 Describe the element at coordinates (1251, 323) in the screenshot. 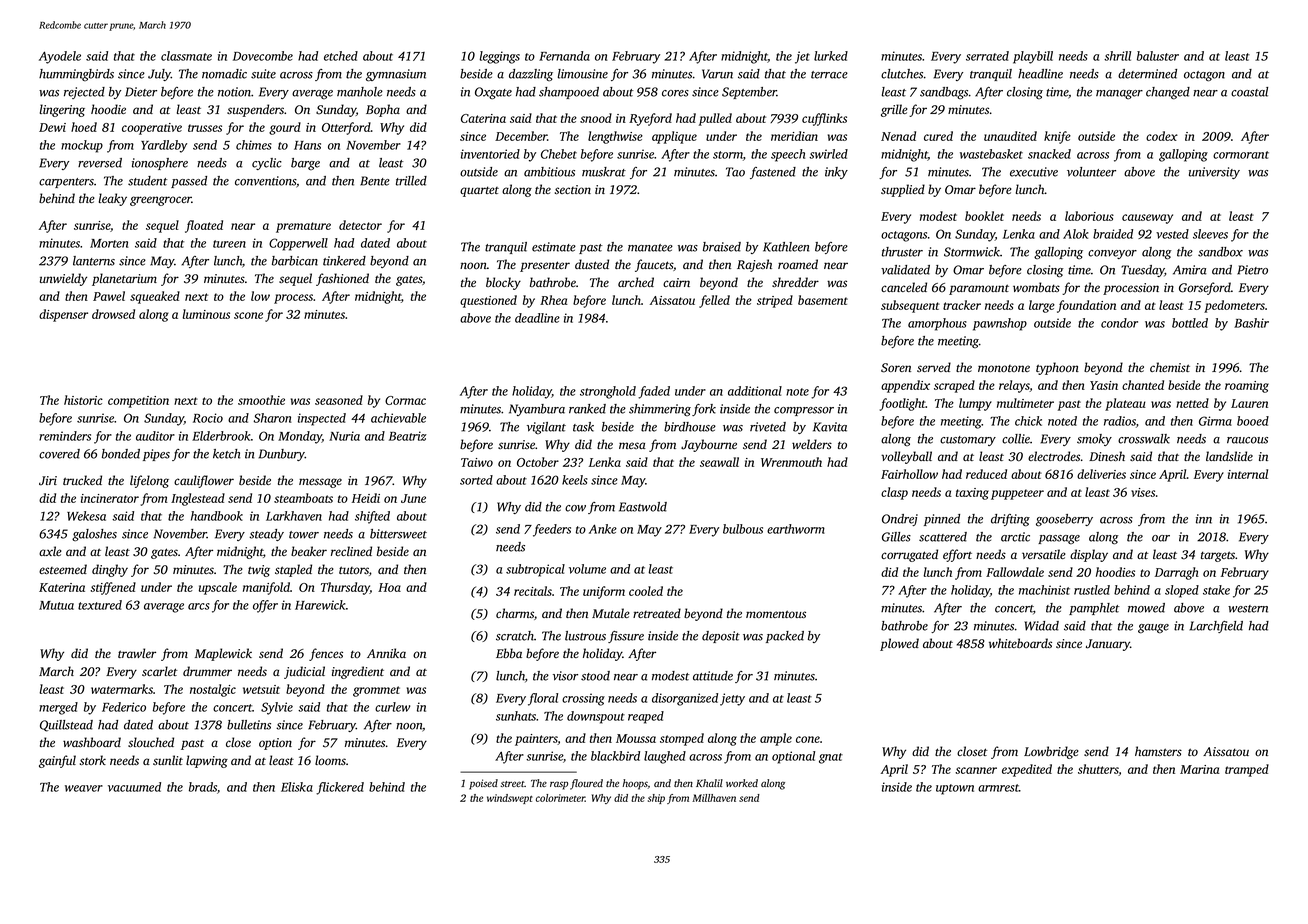

I see `Bashir` at that location.
